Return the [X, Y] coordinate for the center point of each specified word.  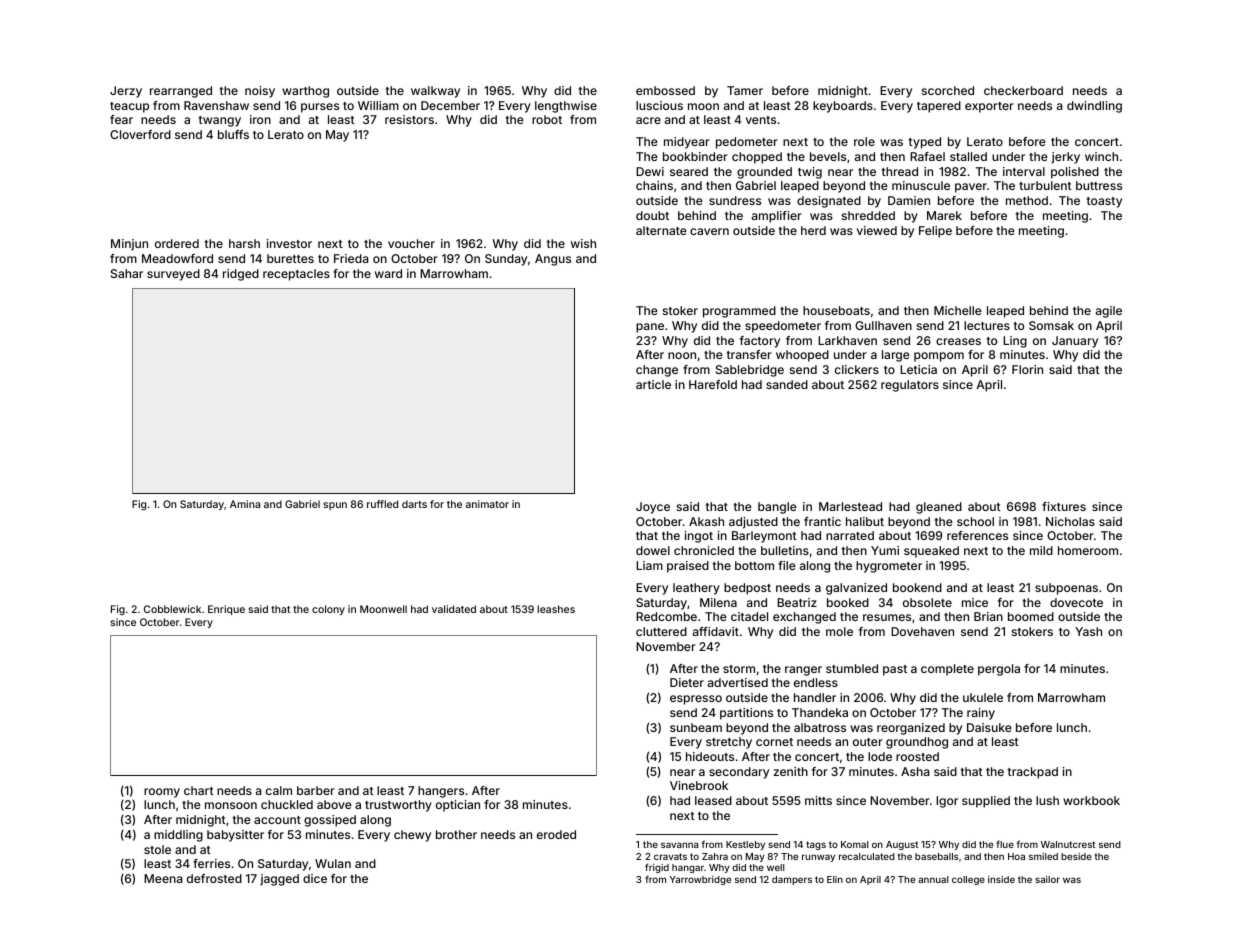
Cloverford [140, 134]
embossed [665, 90]
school [975, 521]
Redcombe [666, 616]
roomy [162, 793]
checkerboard [1023, 90]
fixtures [1064, 506]
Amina [245, 504]
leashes [556, 609]
